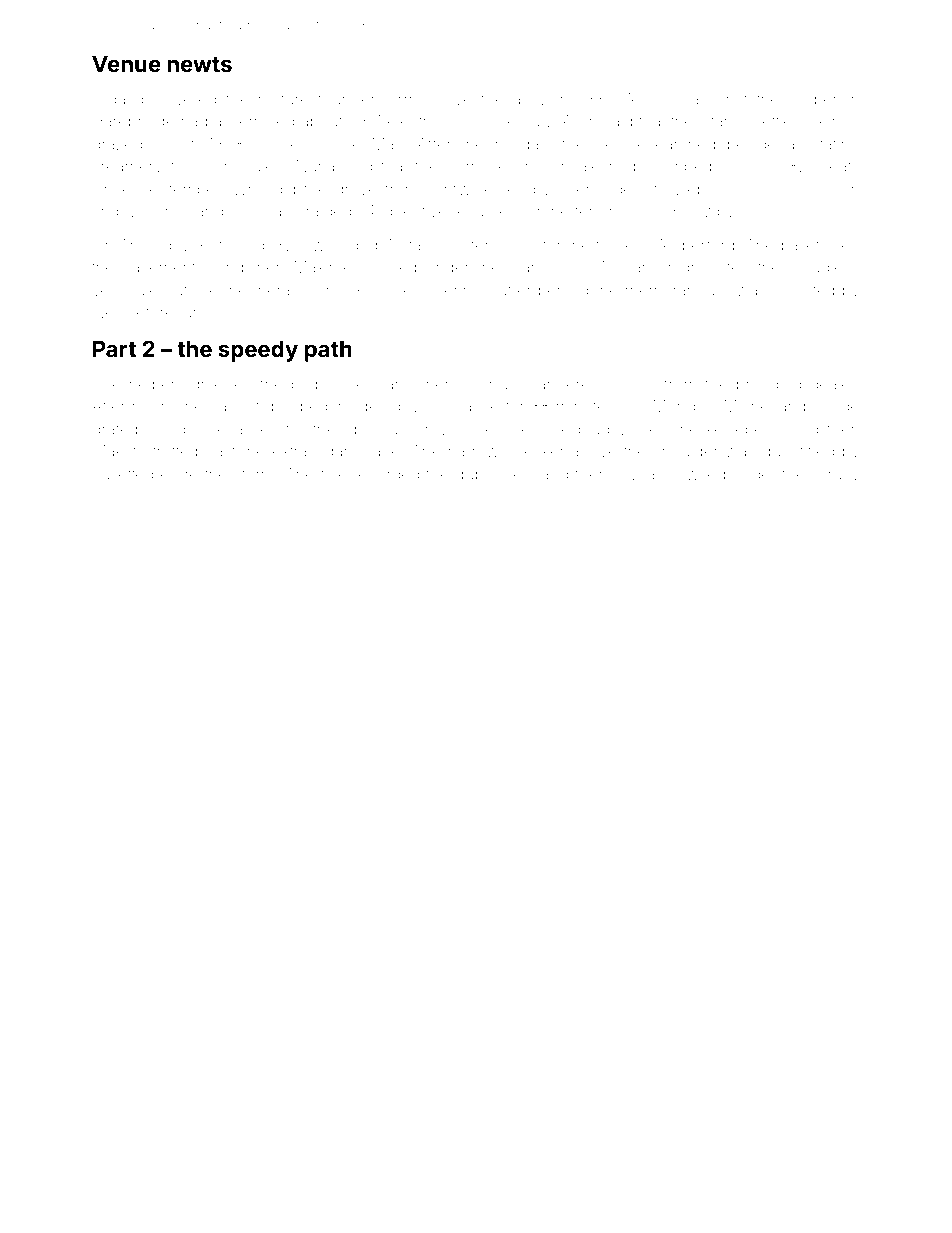  I want to click on newts, so click(199, 64).
